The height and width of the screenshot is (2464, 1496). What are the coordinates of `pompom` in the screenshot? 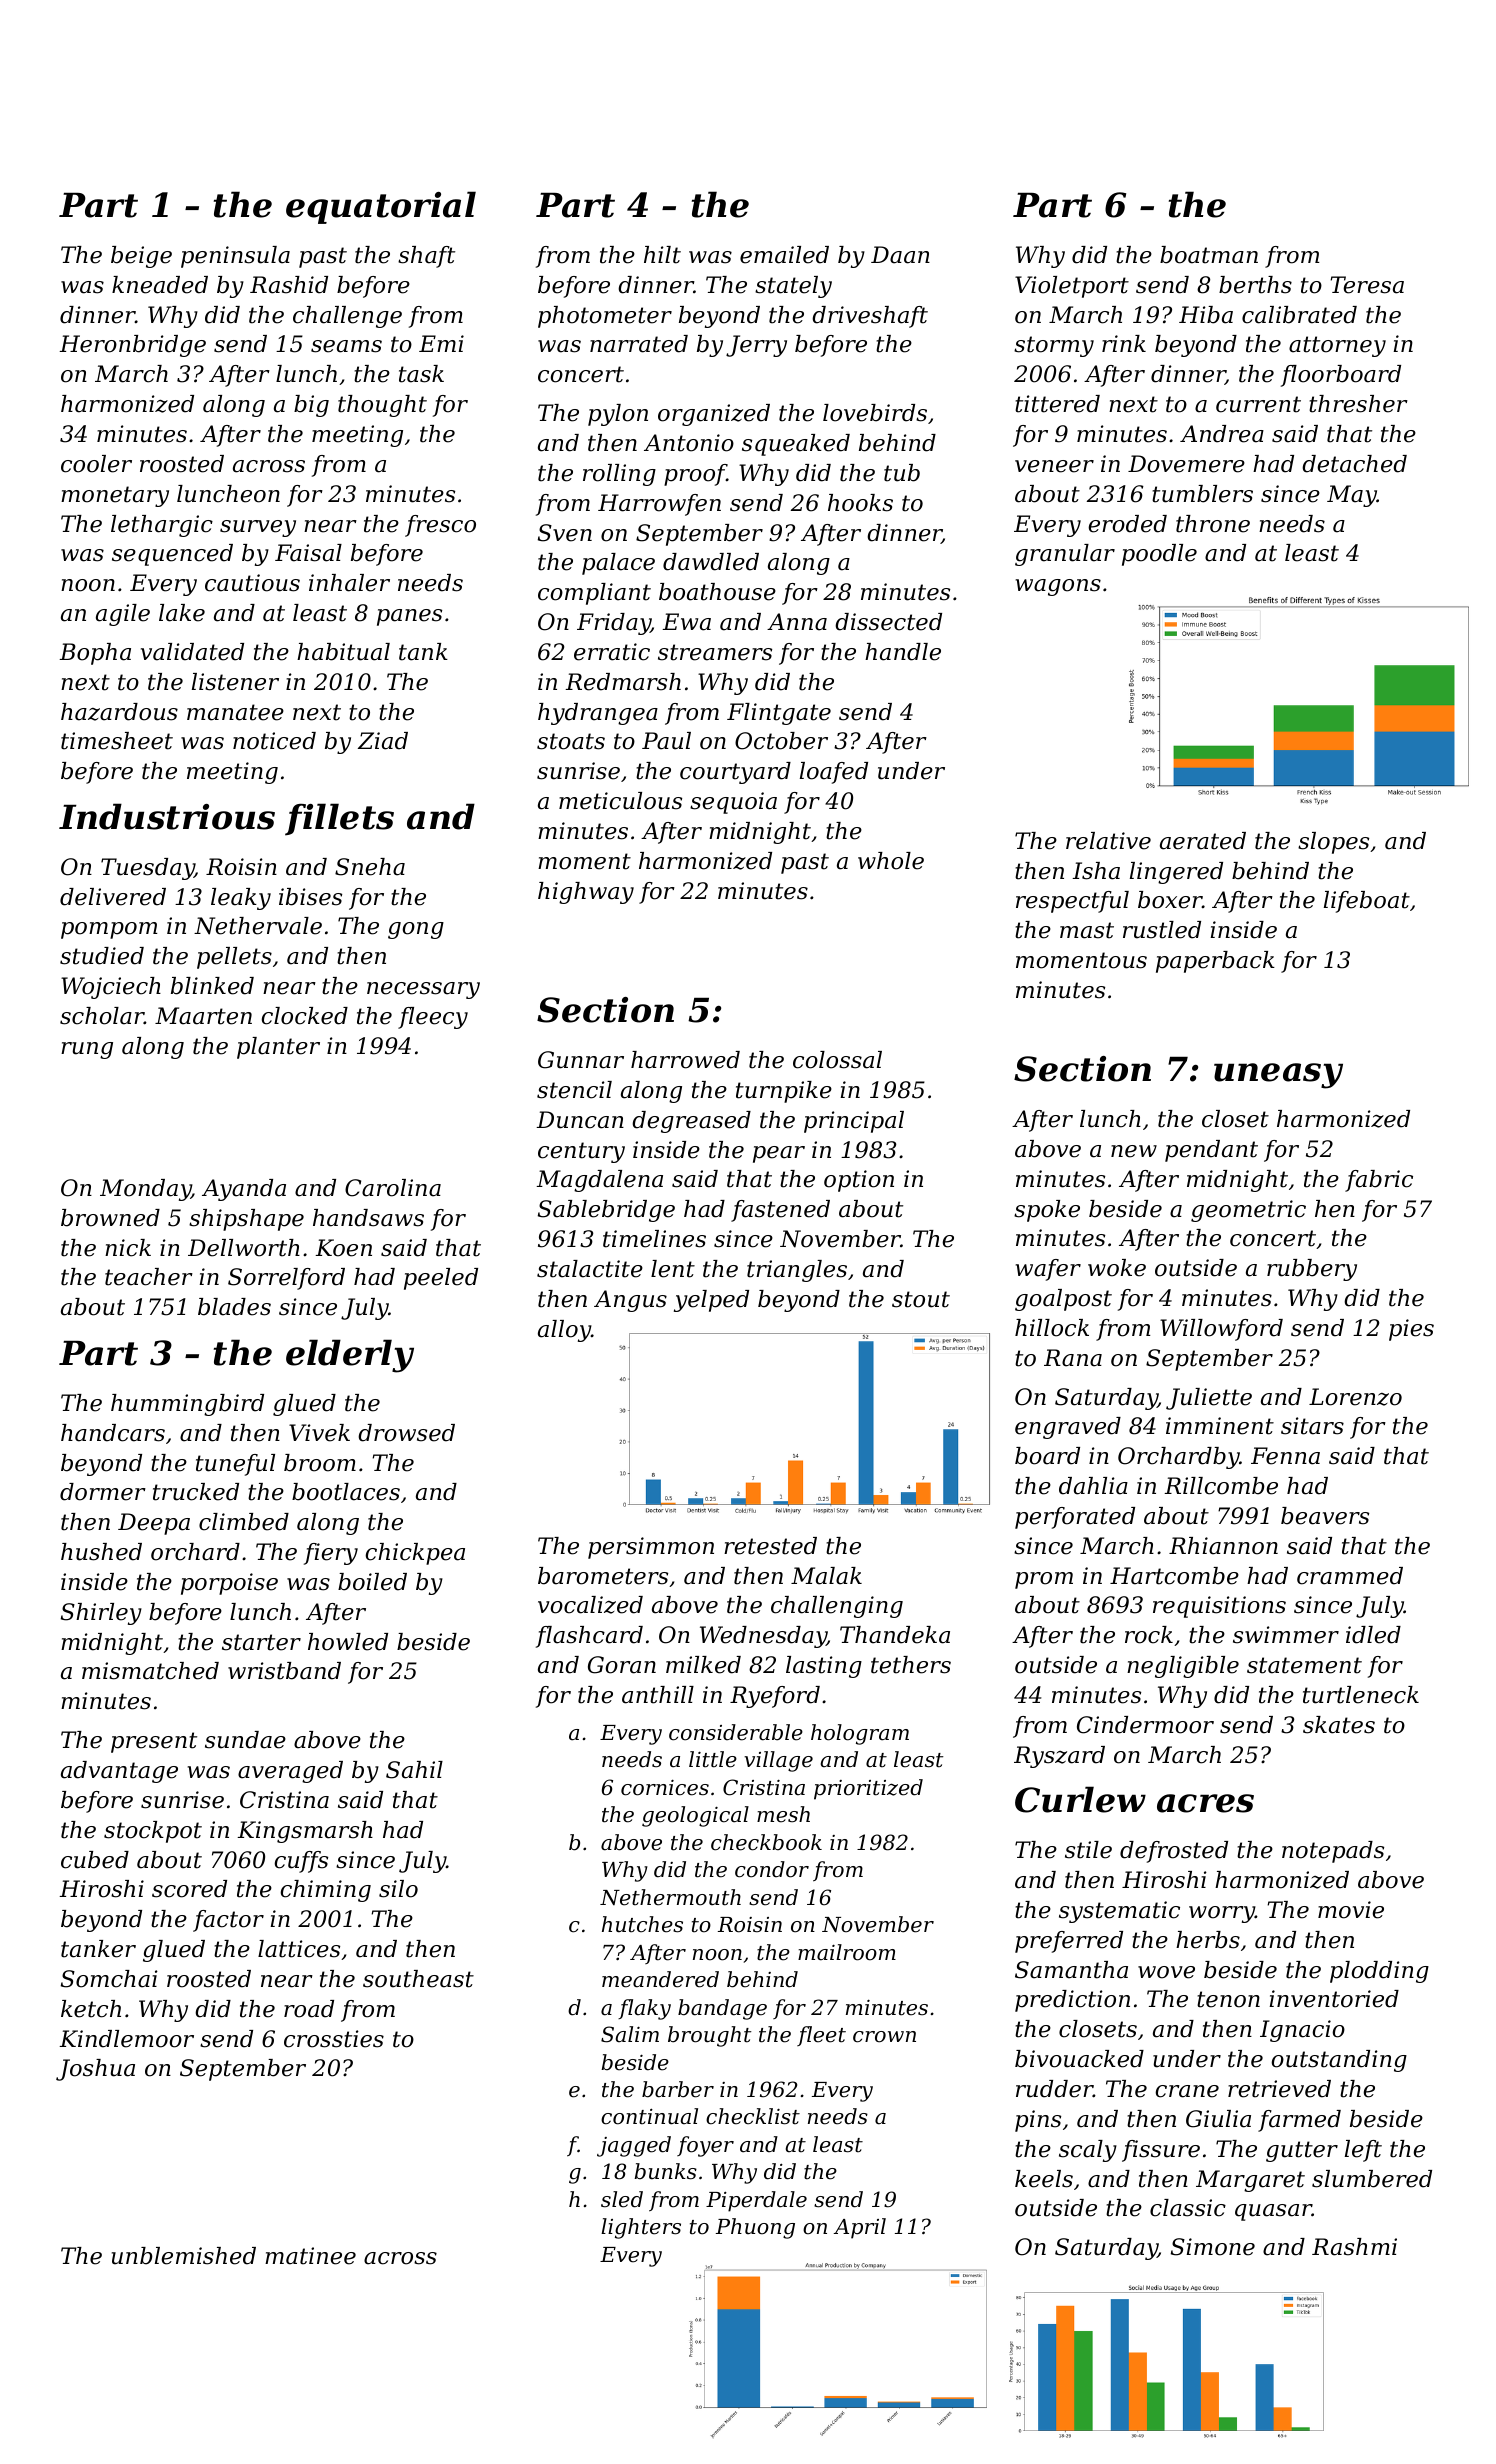 It's located at (109, 930).
